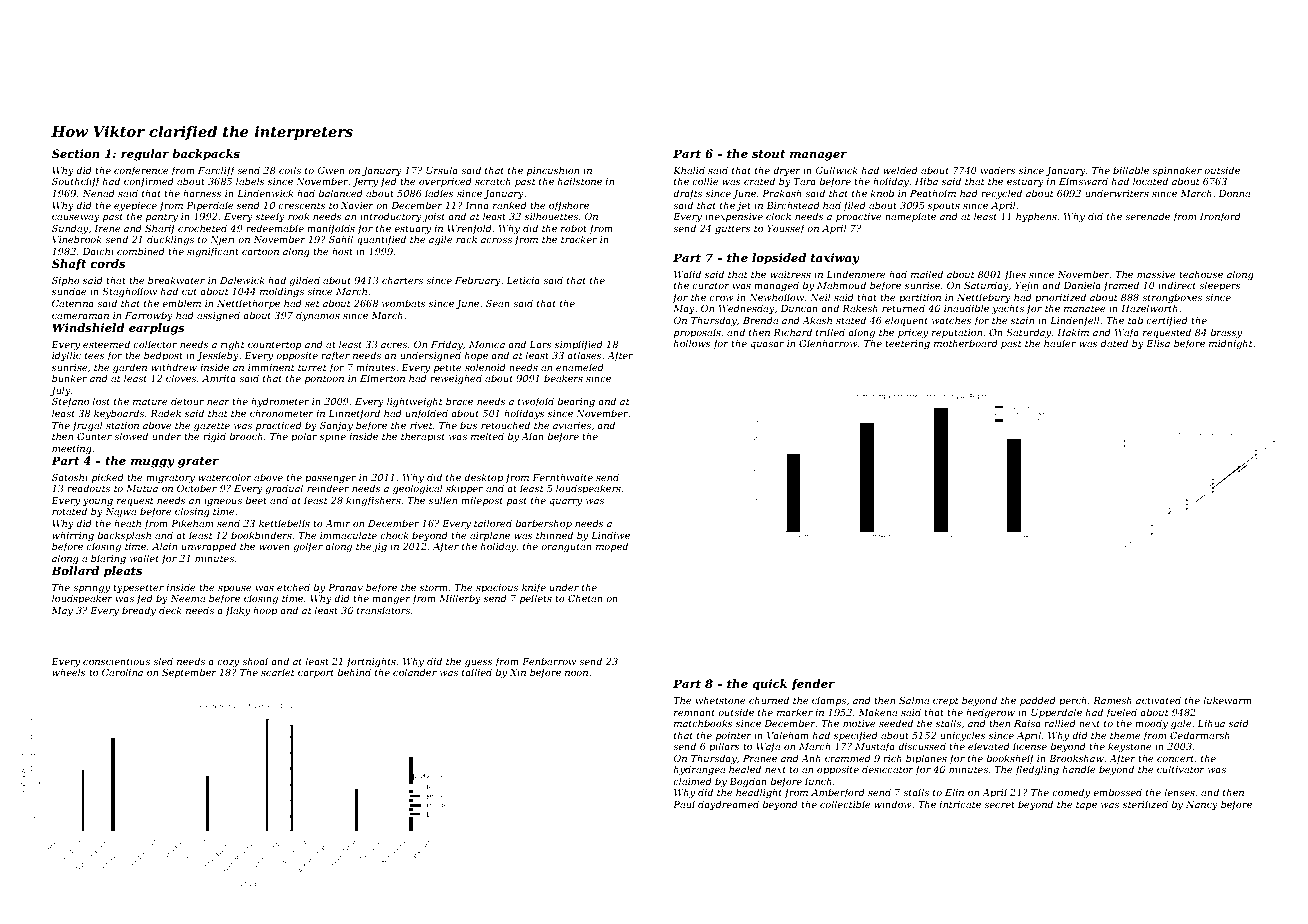  I want to click on embossed, so click(1117, 792).
